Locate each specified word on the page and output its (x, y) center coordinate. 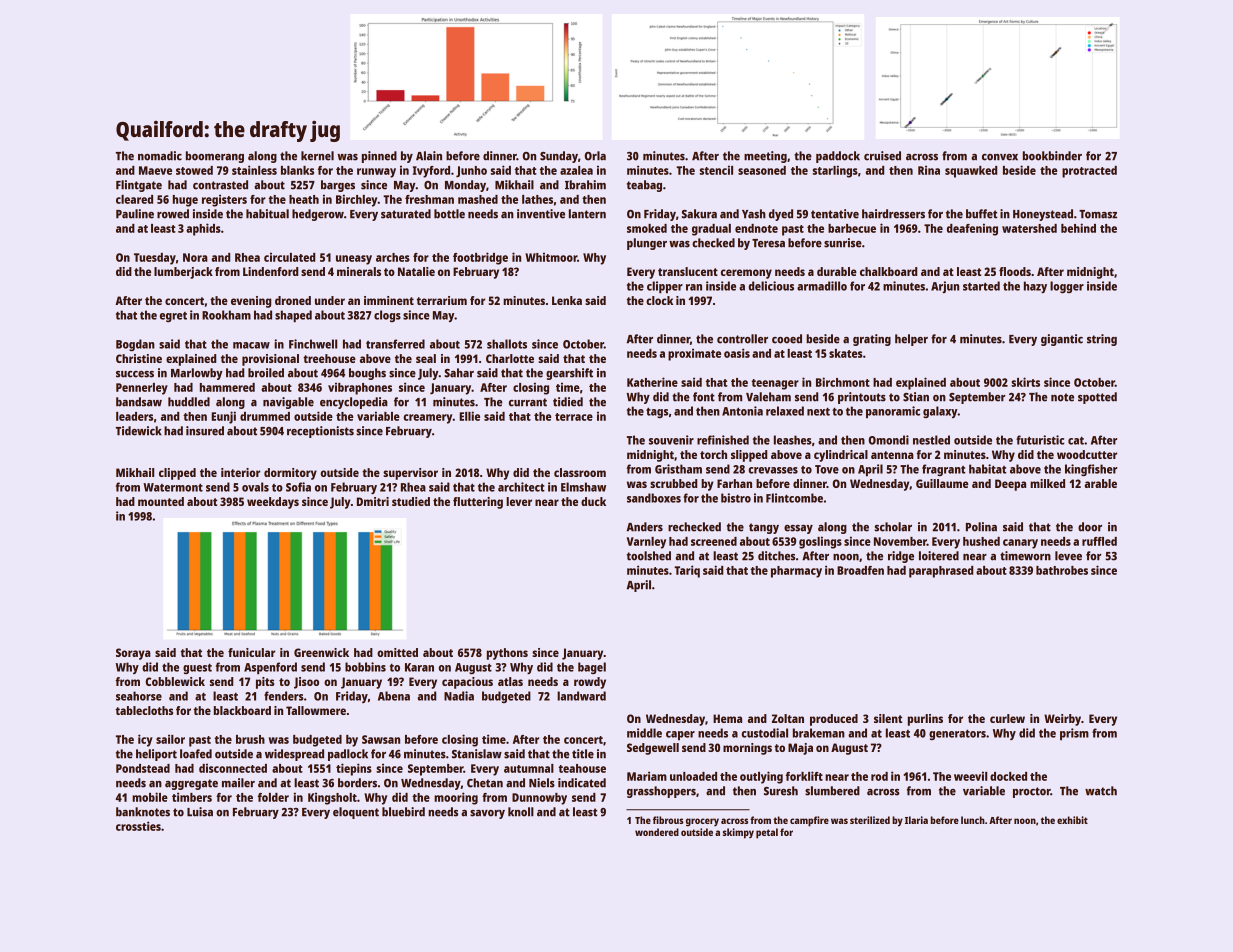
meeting (765, 157)
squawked (971, 172)
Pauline (135, 214)
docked (1008, 776)
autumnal (529, 768)
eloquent (356, 813)
